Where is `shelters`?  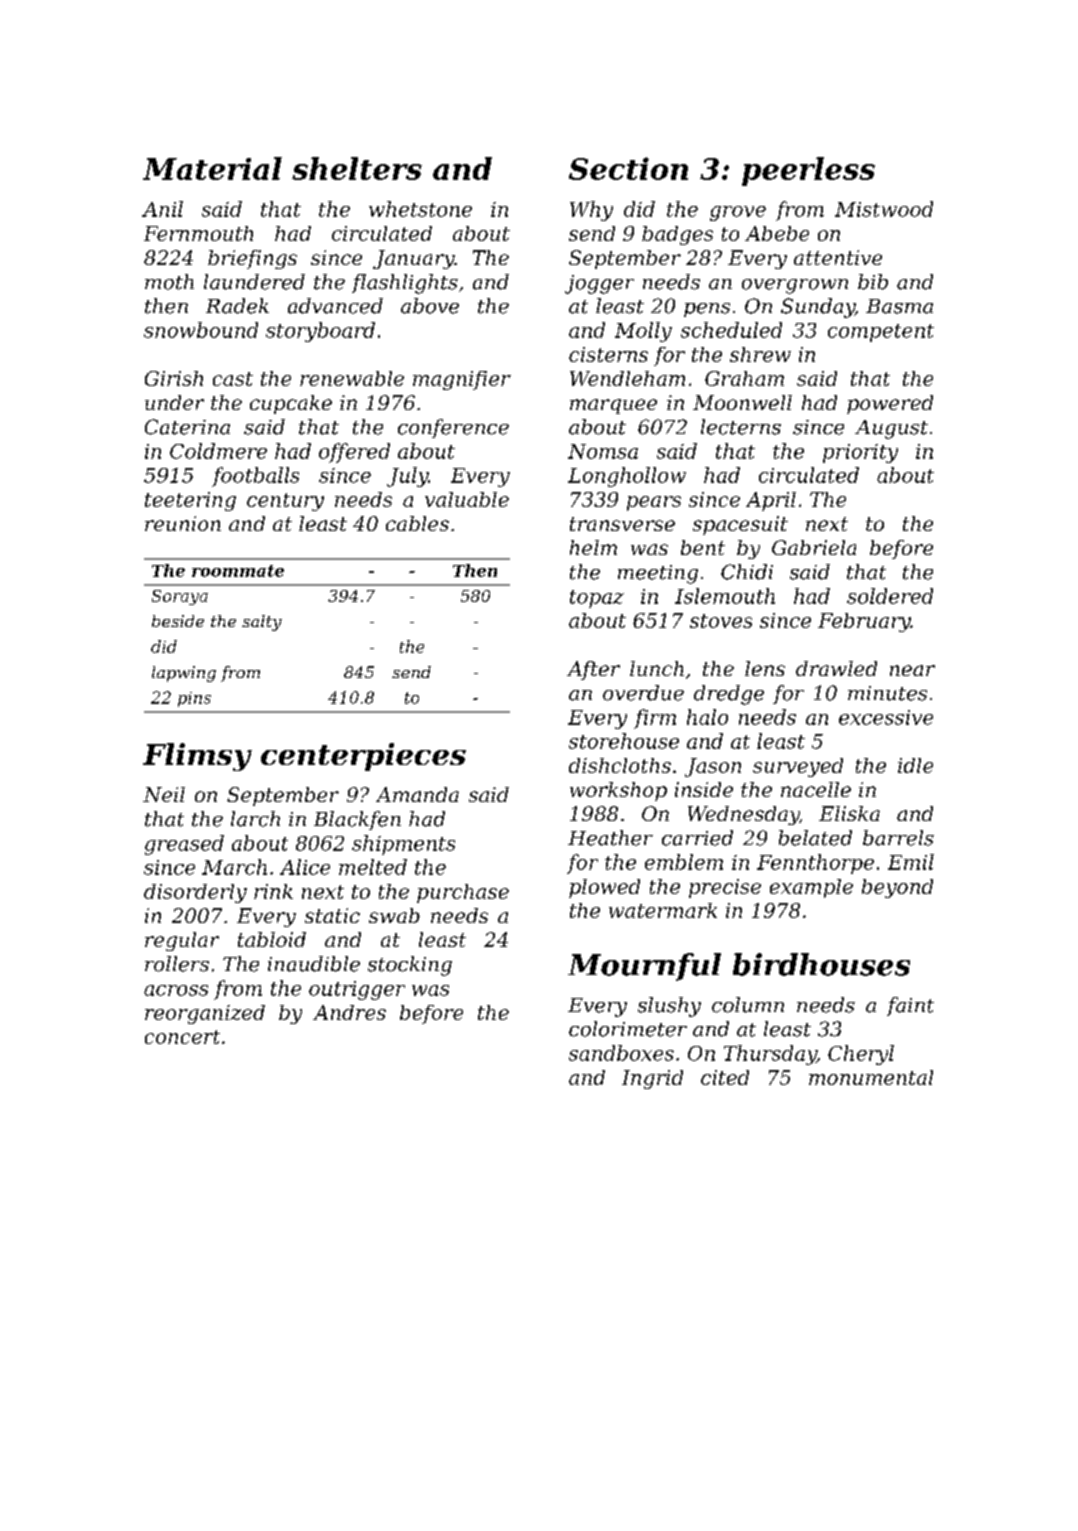 shelters is located at coordinates (357, 168).
